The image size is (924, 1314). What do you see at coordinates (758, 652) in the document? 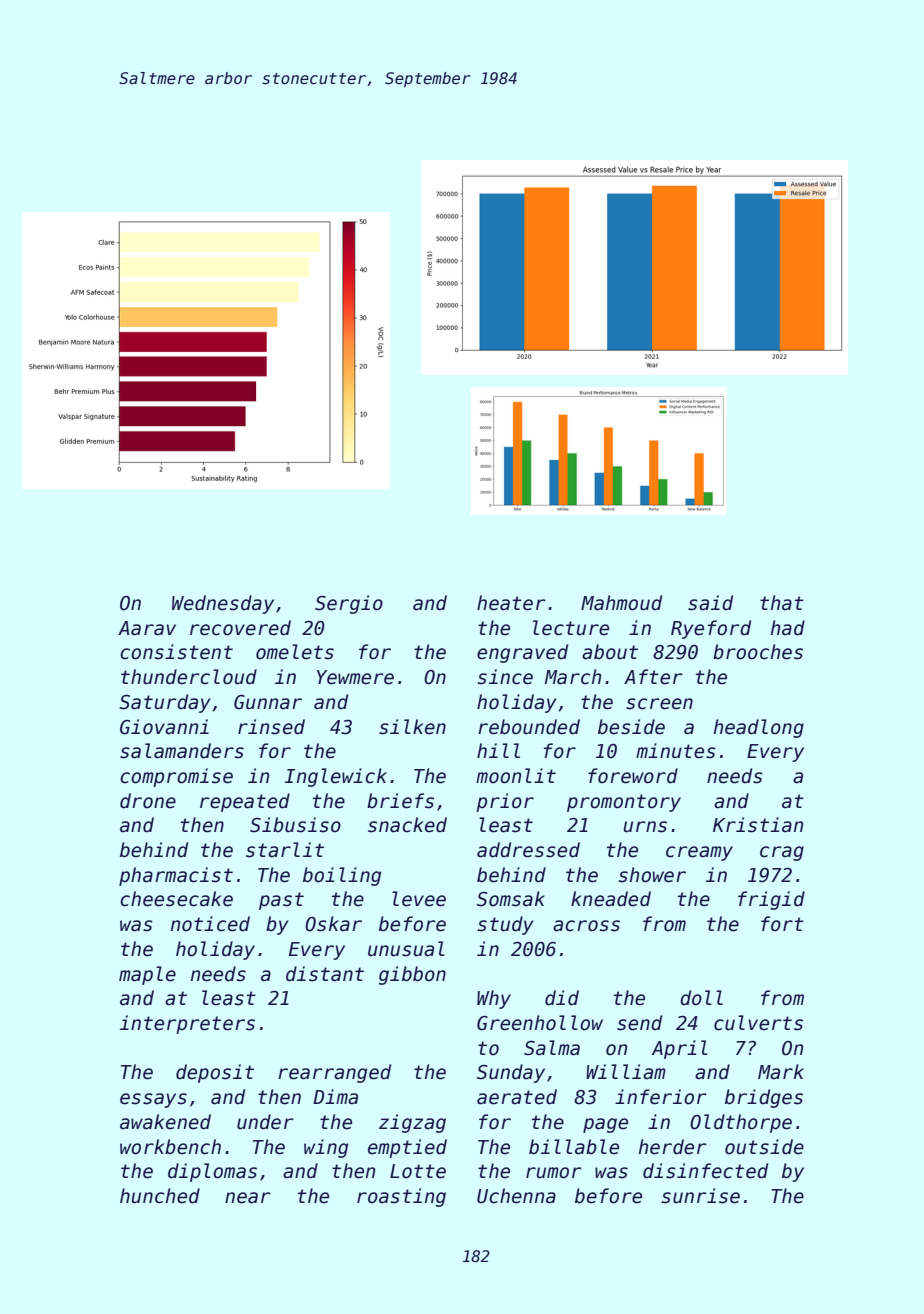
I see `brooches` at bounding box center [758, 652].
